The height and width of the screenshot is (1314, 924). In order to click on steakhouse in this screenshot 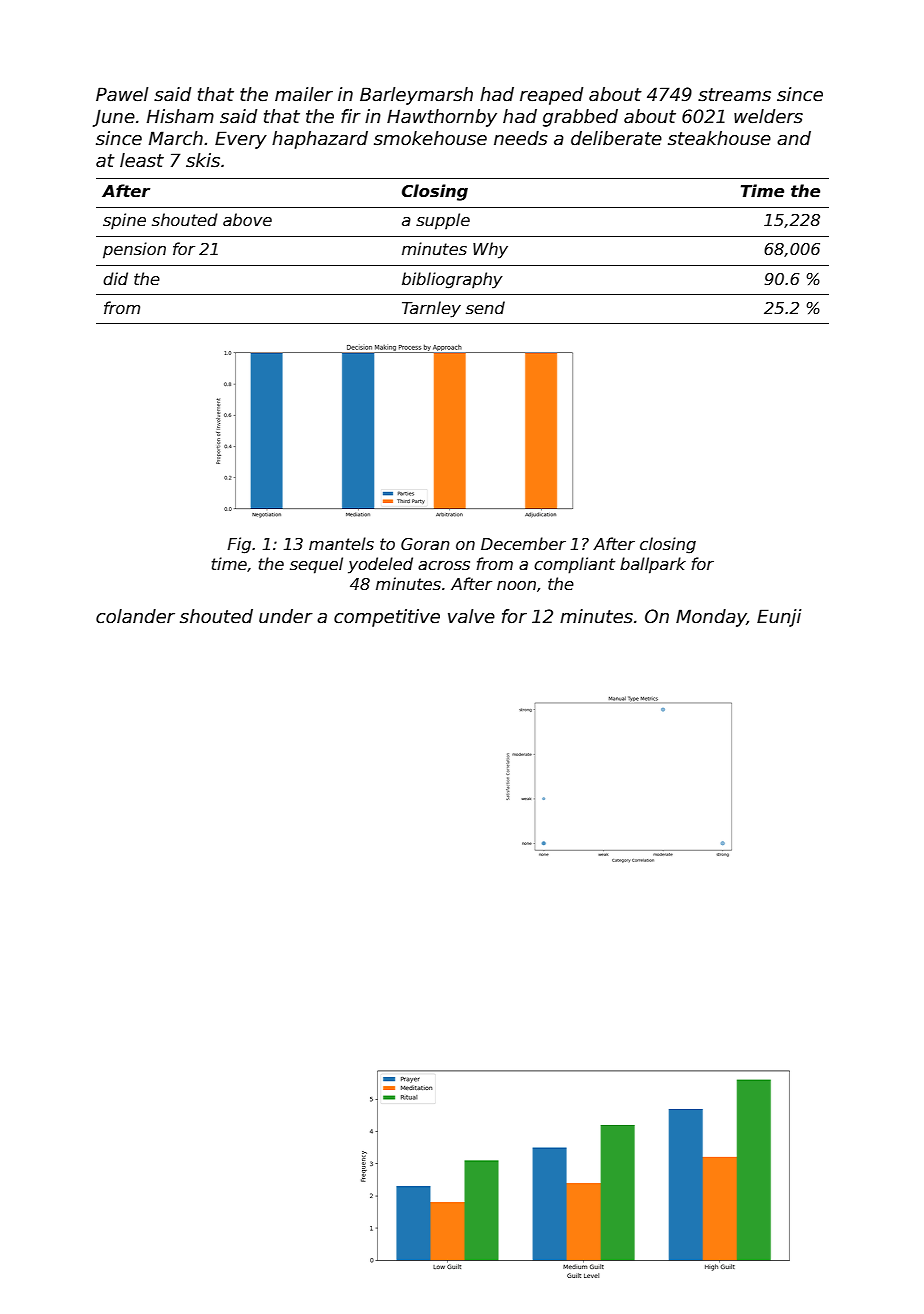, I will do `click(719, 138)`.
